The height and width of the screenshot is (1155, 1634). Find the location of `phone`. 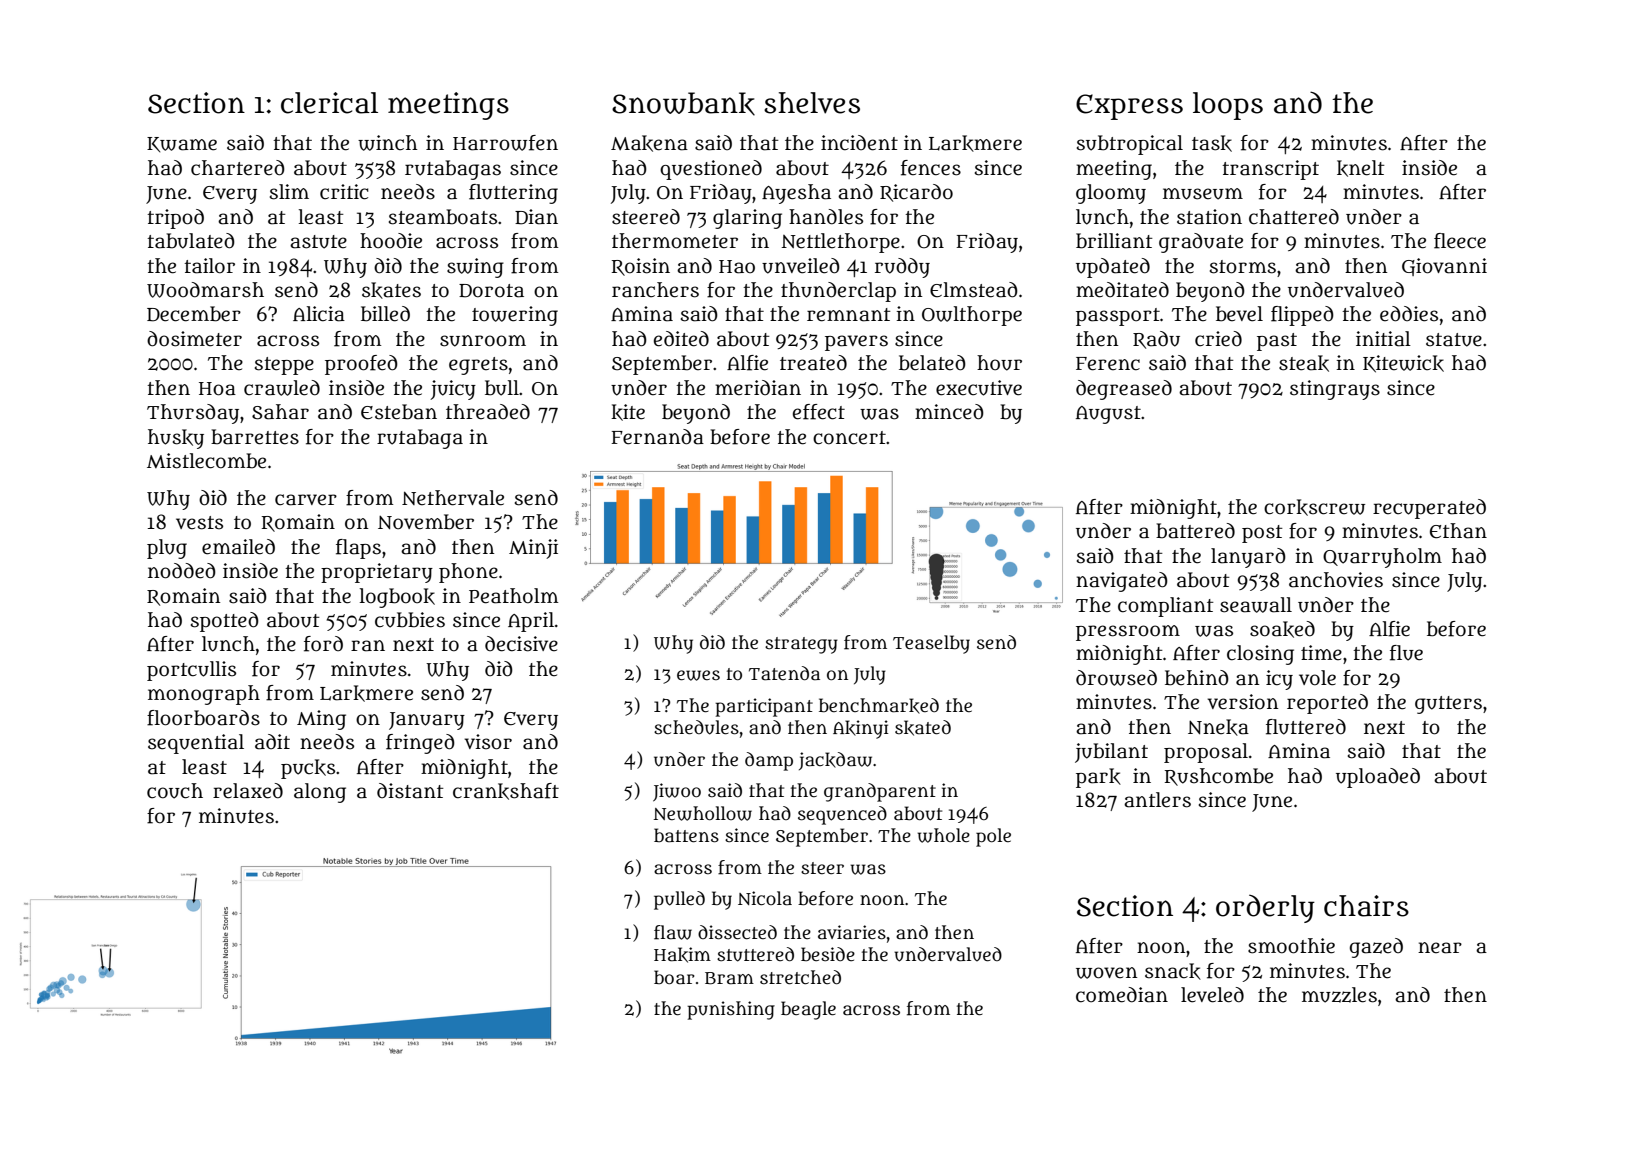

phone is located at coordinates (468, 573).
